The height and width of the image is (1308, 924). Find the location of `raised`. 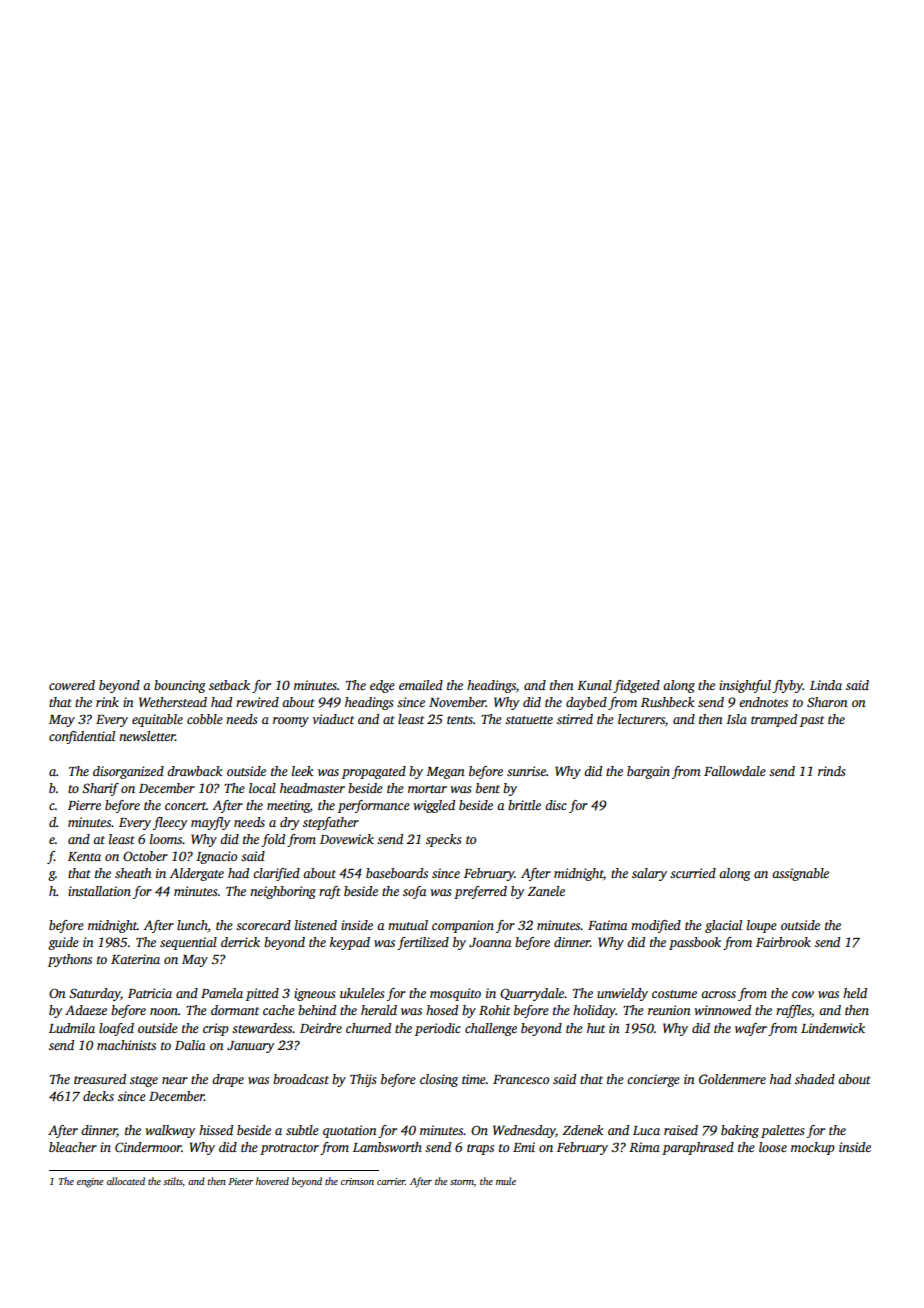

raised is located at coordinates (681, 1130).
